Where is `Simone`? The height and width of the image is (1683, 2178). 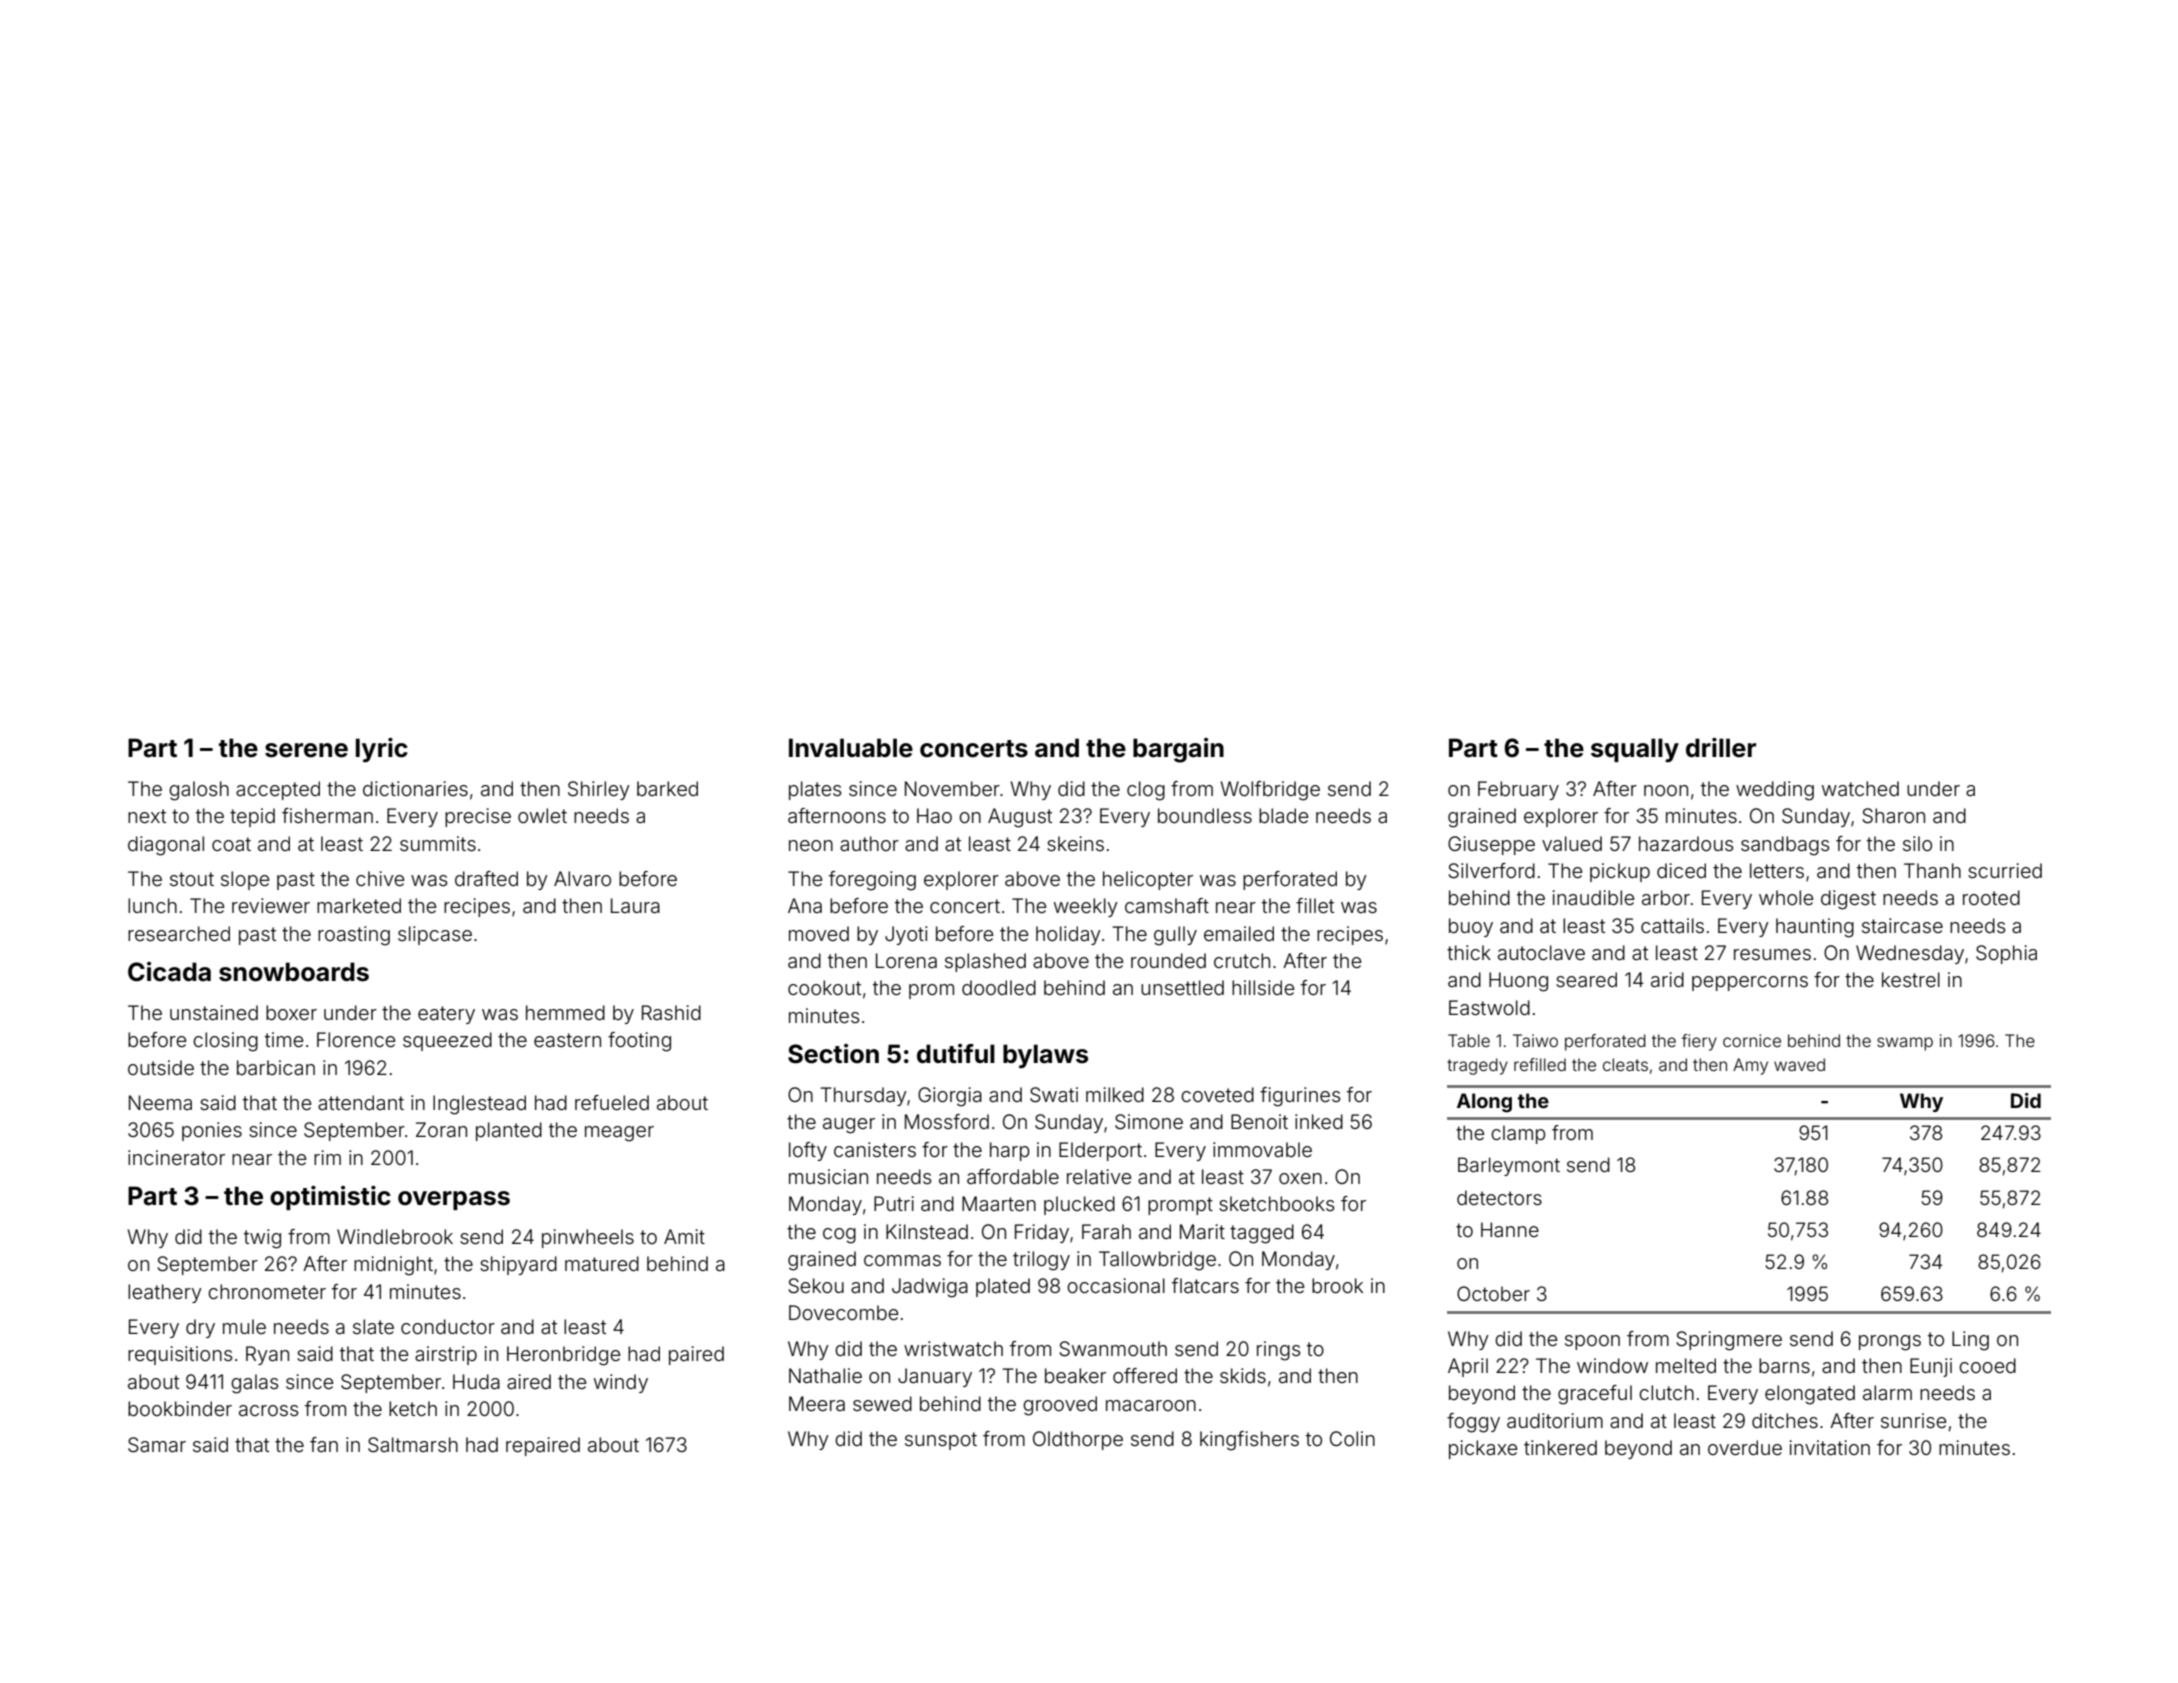 Simone is located at coordinates (1149, 1122).
